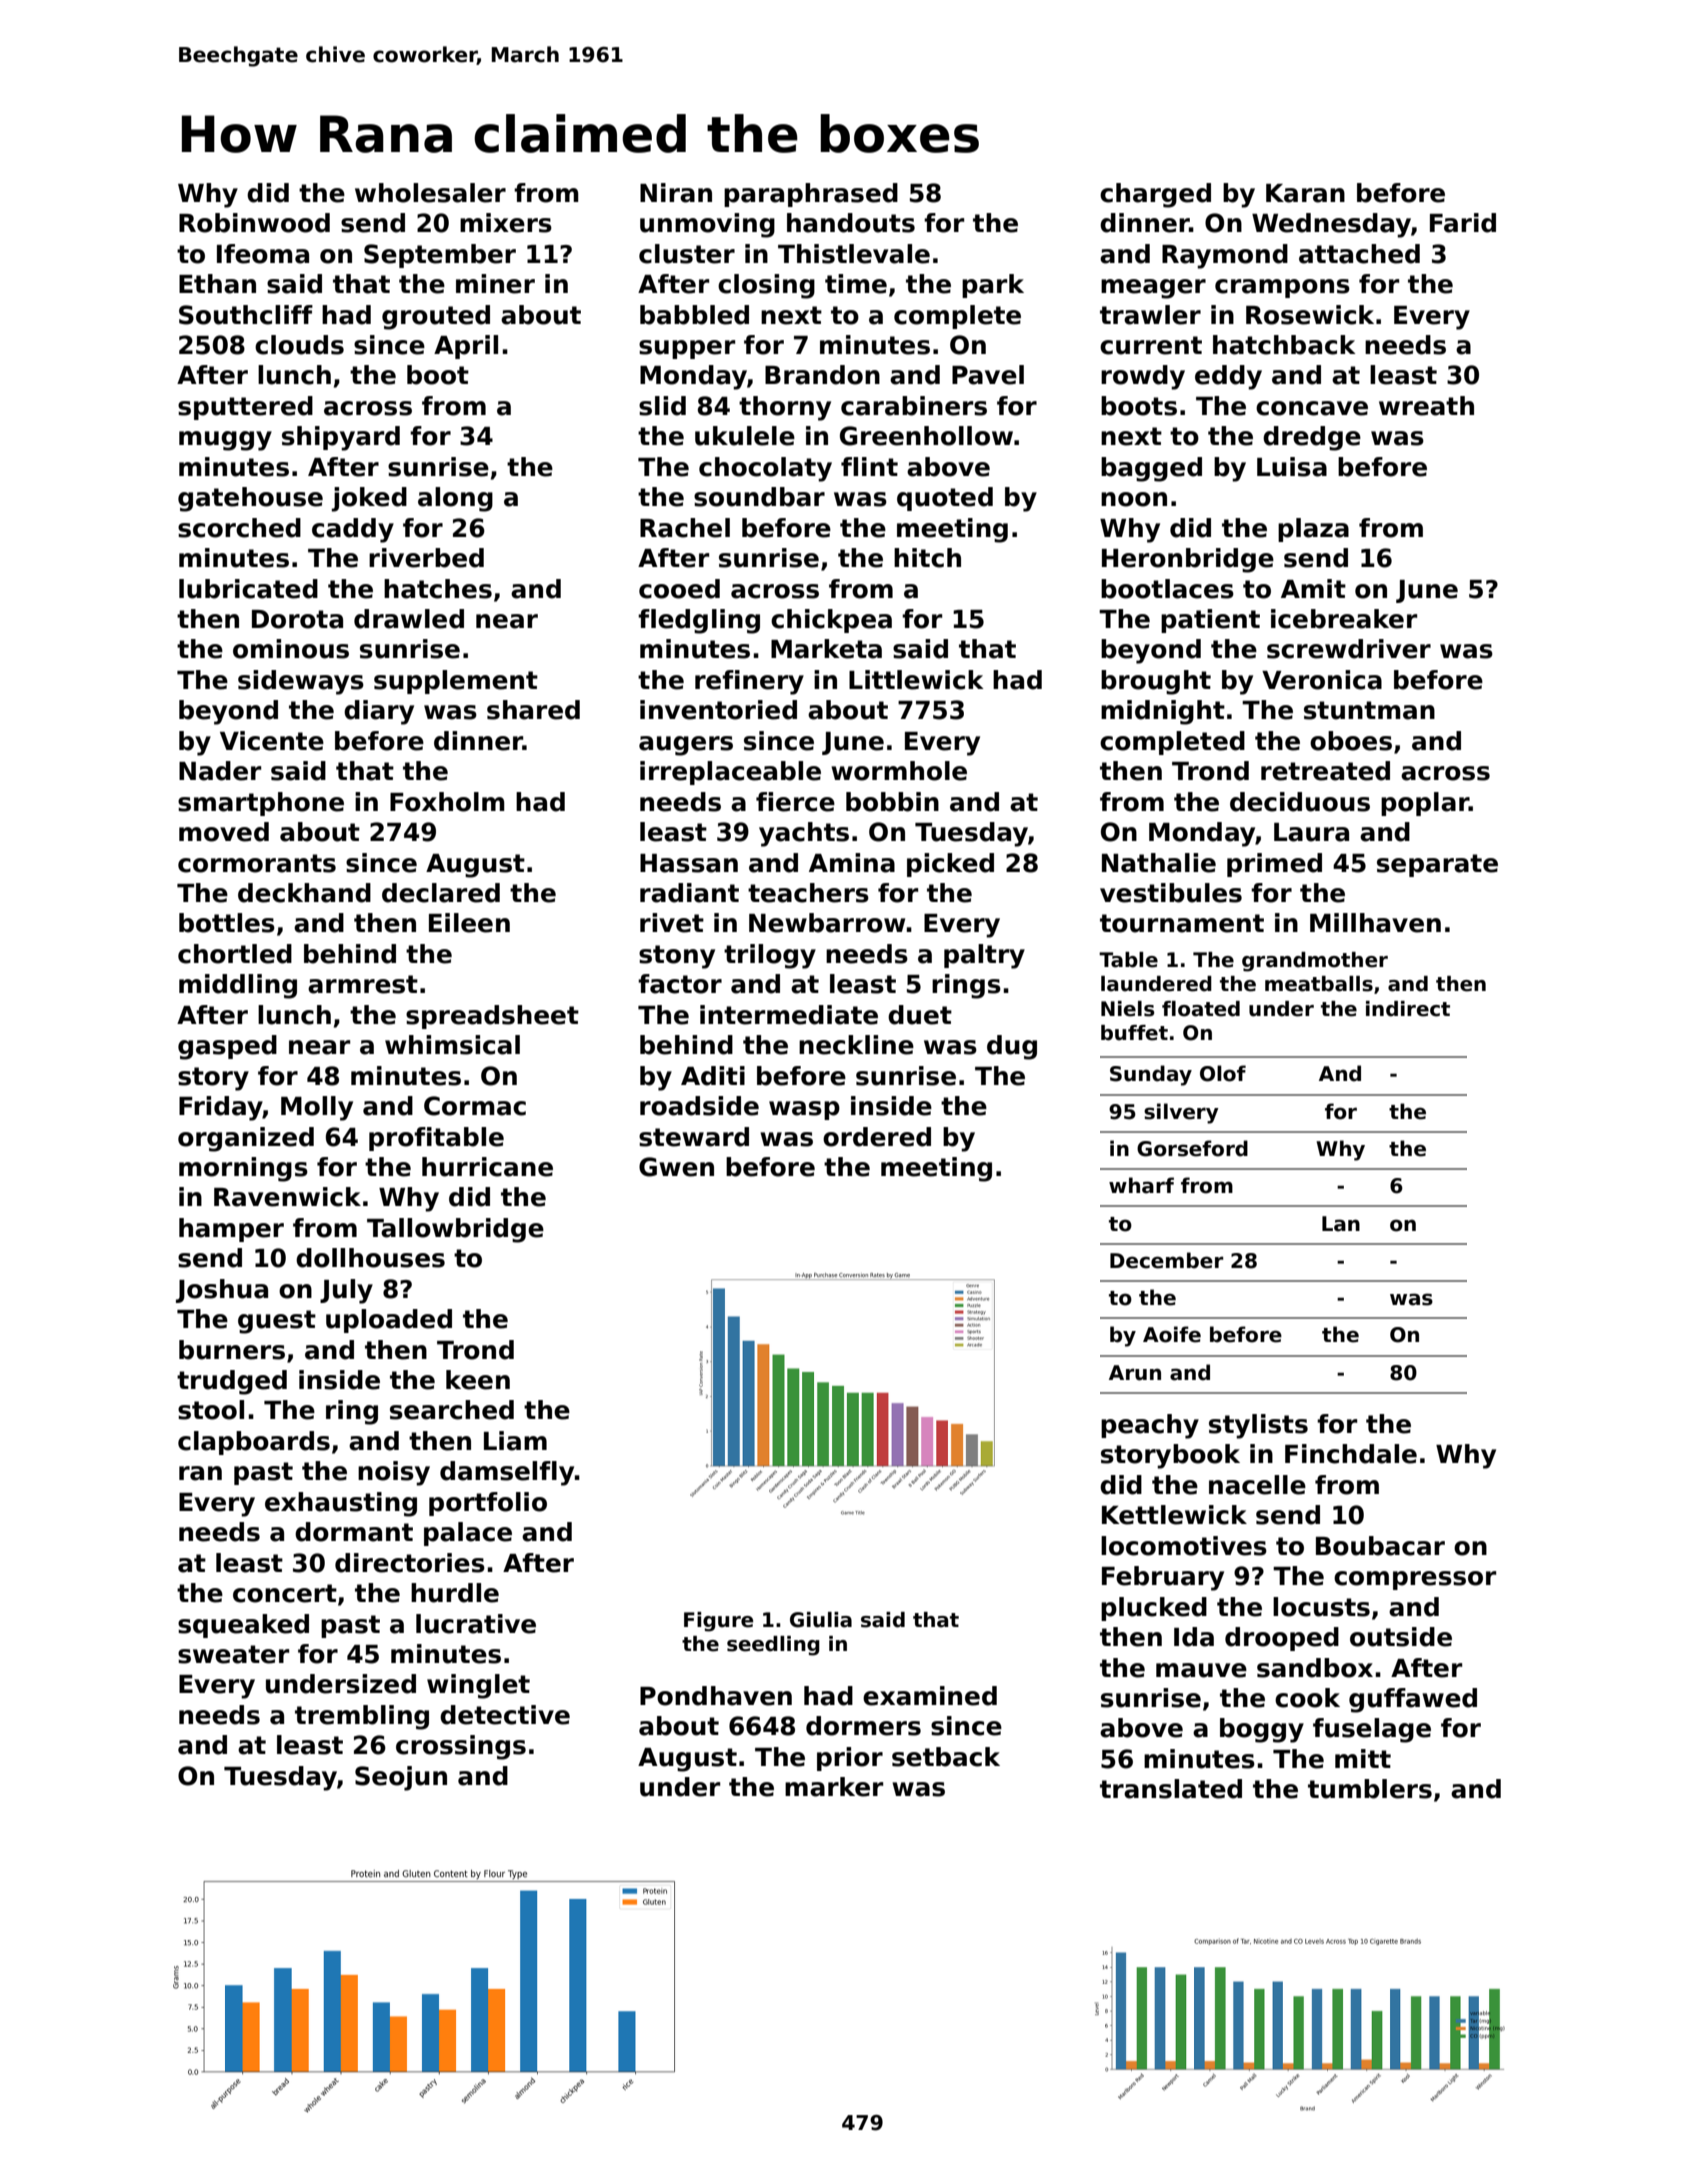 This screenshot has width=1683, height=2178. I want to click on sweater, so click(233, 1654).
